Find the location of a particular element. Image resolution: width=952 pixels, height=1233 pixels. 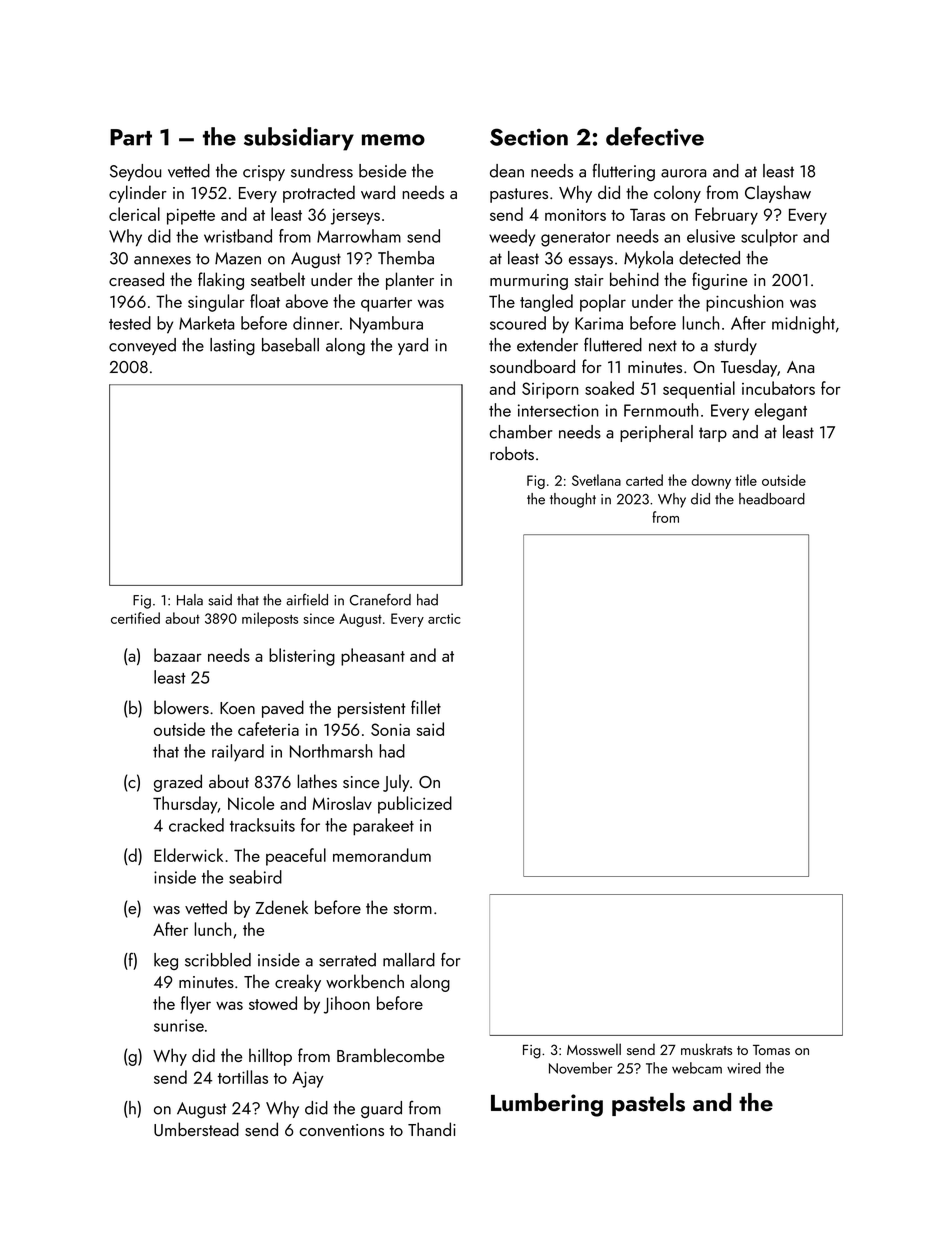

Mykola is located at coordinates (648, 259).
